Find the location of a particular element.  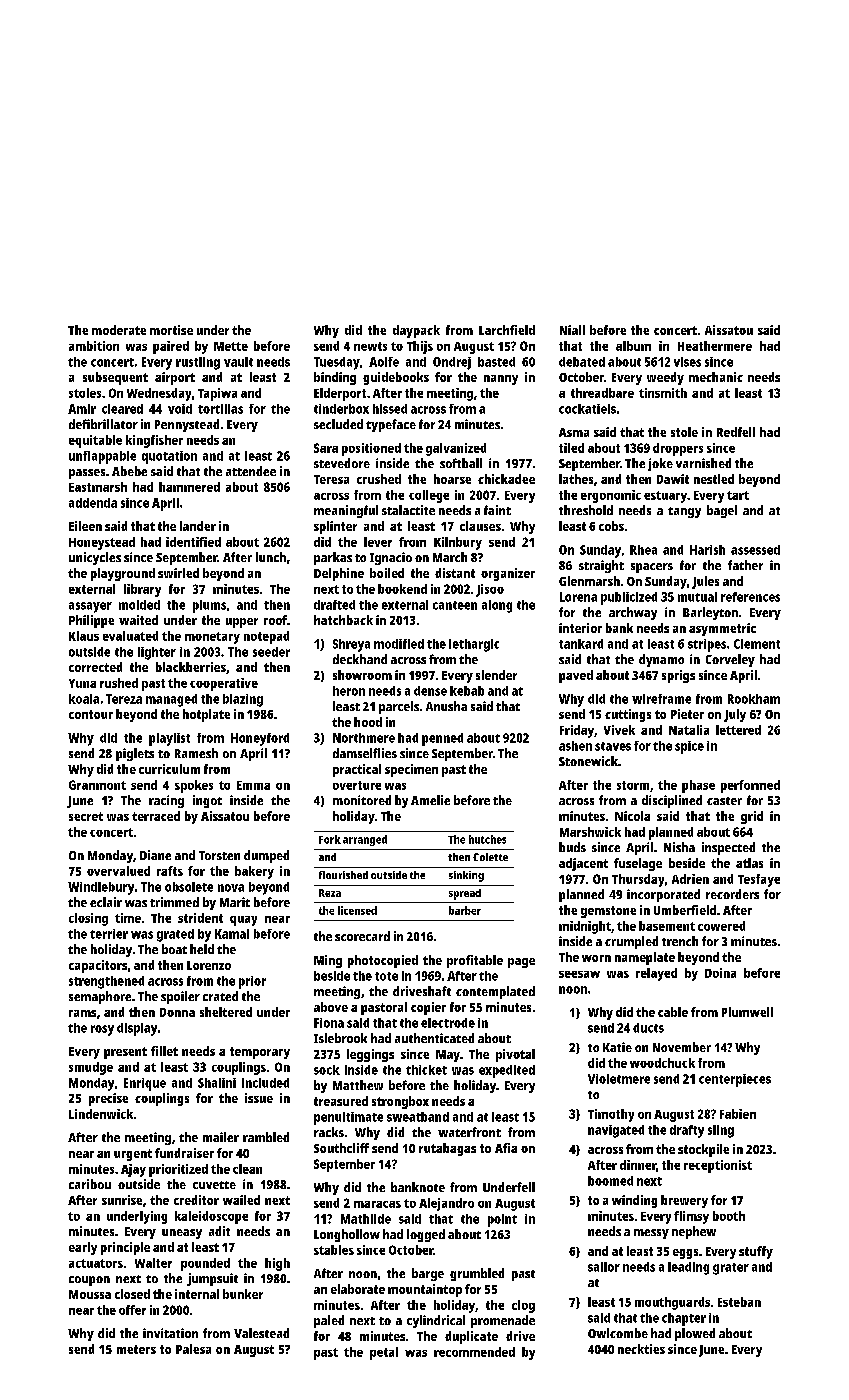

Niall is located at coordinates (572, 330).
